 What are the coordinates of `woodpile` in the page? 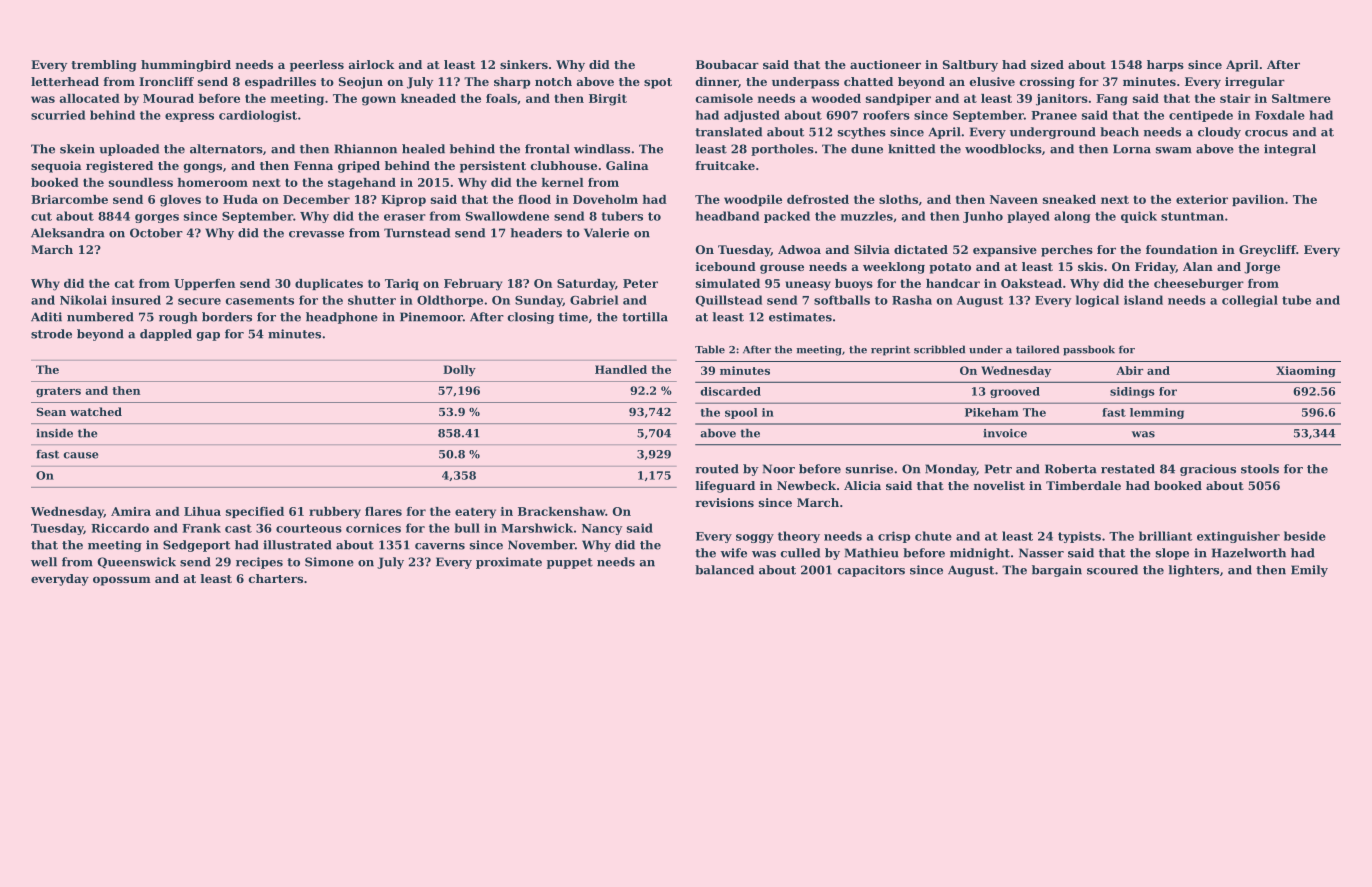 It's located at (753, 200).
